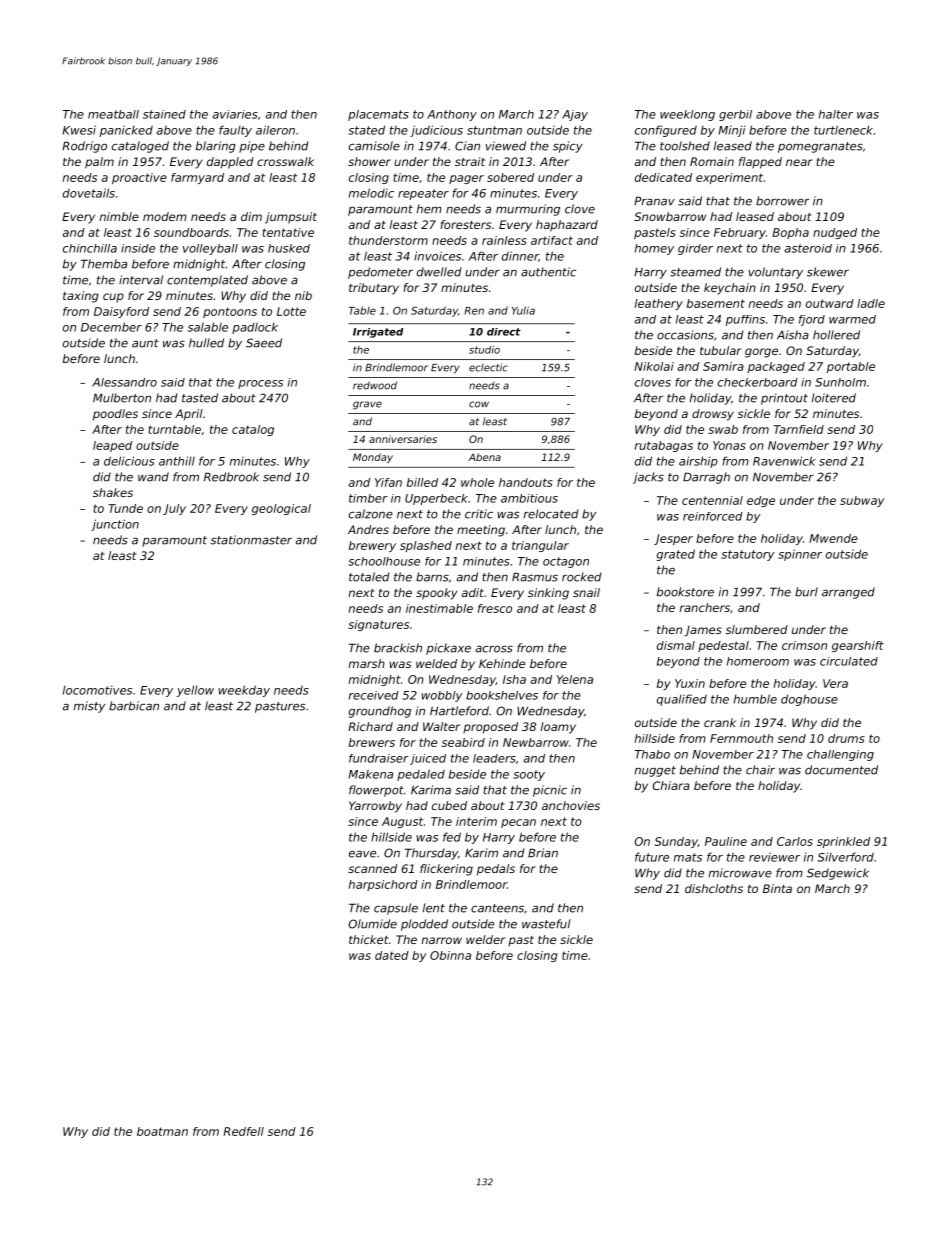 The height and width of the document is (1233, 952). I want to click on bookstore, so click(685, 592).
